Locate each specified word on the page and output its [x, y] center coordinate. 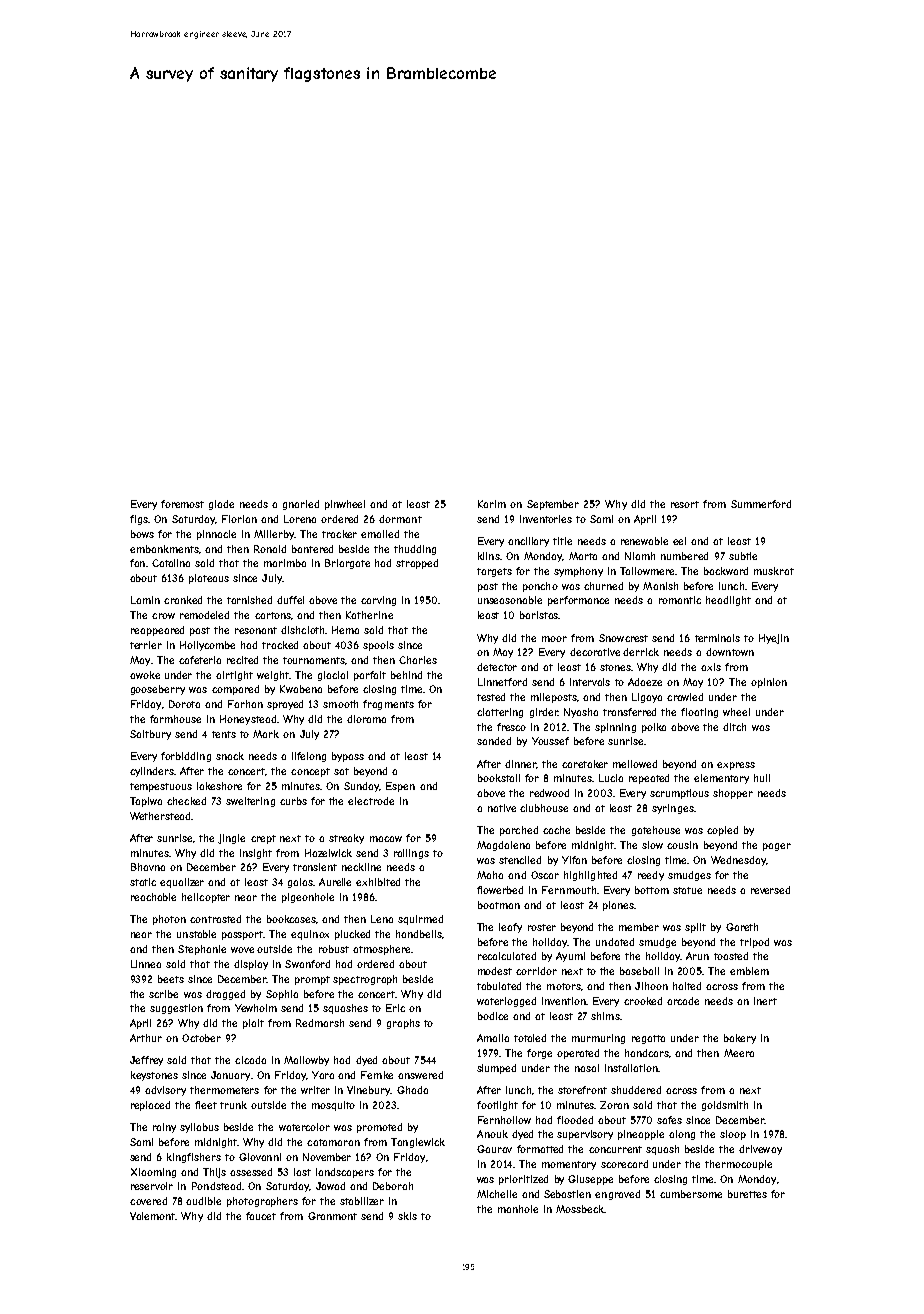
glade [221, 505]
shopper [733, 794]
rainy [164, 1128]
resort [685, 504]
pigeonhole [308, 898]
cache [556, 830]
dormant [400, 519]
